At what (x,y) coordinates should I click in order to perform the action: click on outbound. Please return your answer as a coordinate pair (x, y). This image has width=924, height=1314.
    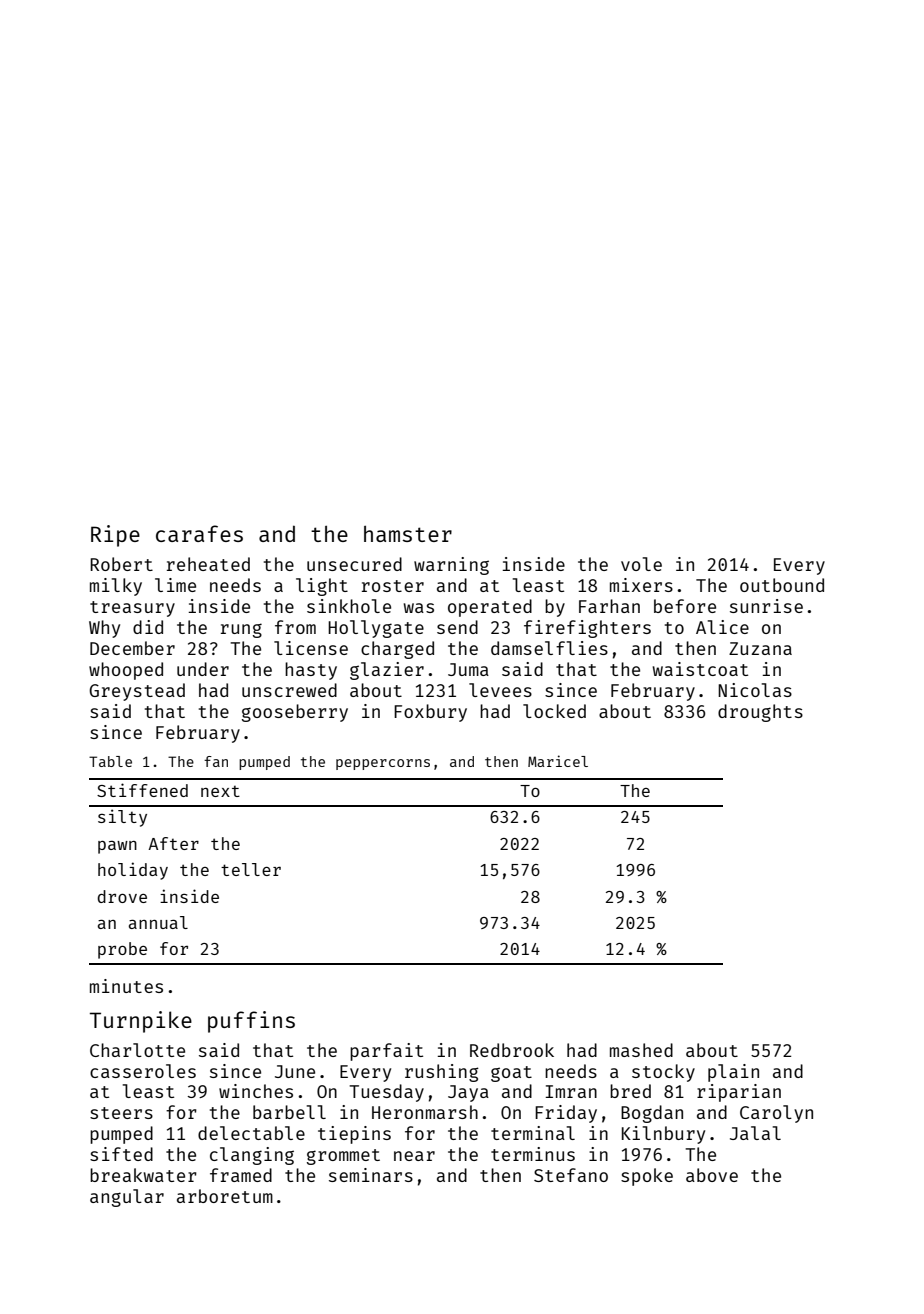
    Looking at the image, I should click on (782, 585).
